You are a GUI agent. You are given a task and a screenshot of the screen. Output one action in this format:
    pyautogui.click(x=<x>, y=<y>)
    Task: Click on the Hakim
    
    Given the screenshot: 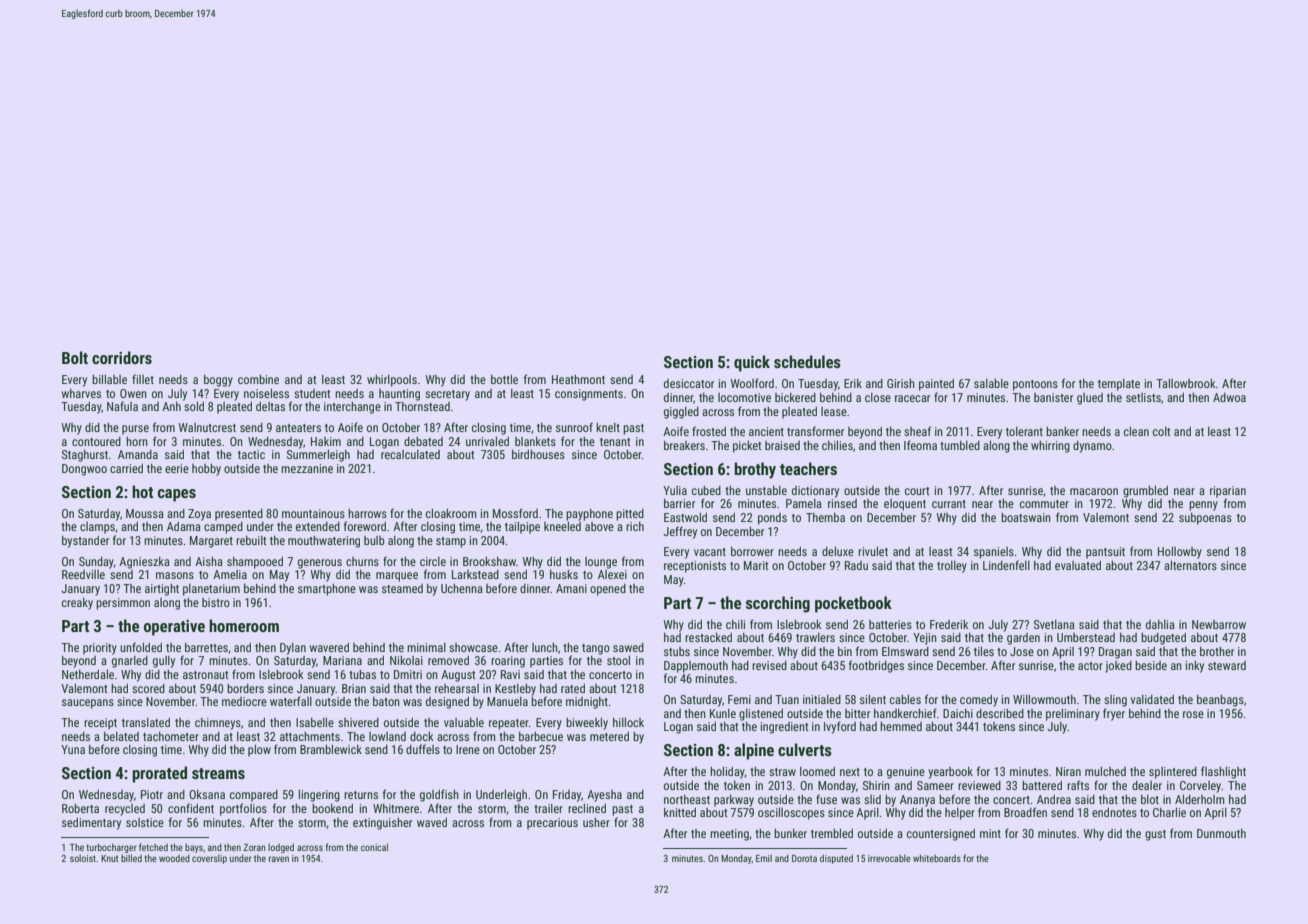 What is the action you would take?
    pyautogui.click(x=326, y=441)
